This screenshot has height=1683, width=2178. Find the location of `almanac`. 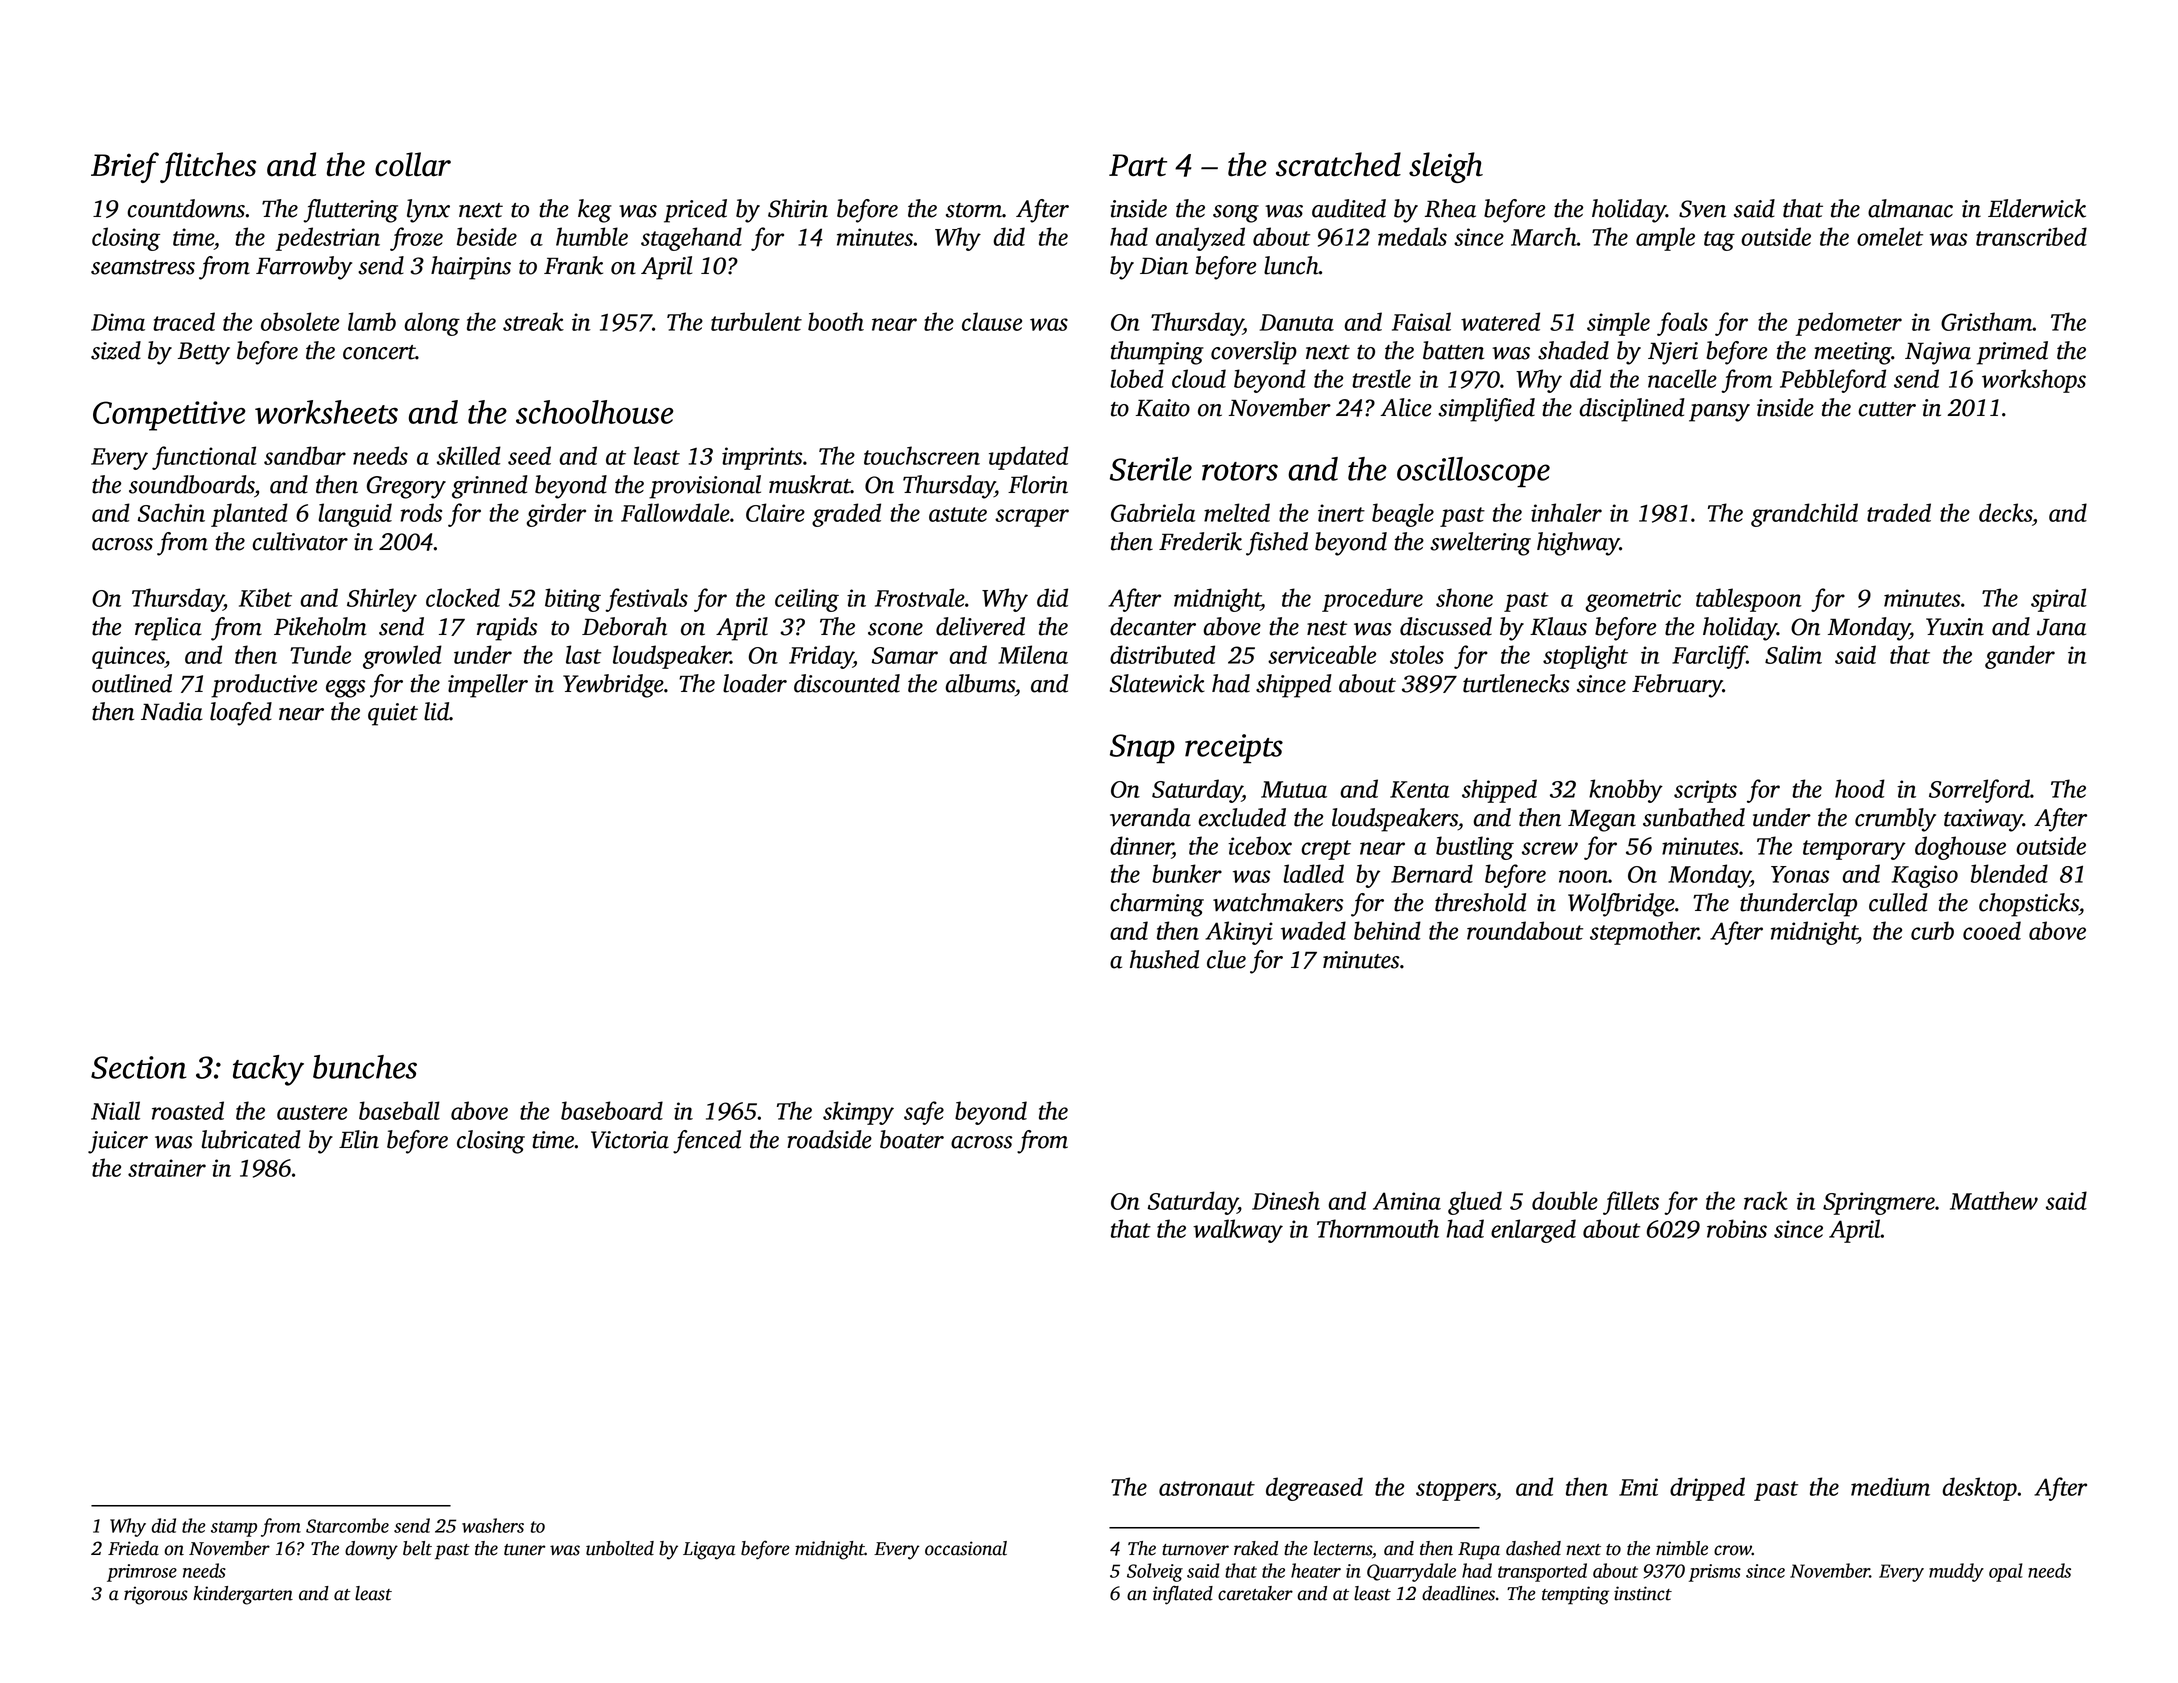

almanac is located at coordinates (1910, 208).
